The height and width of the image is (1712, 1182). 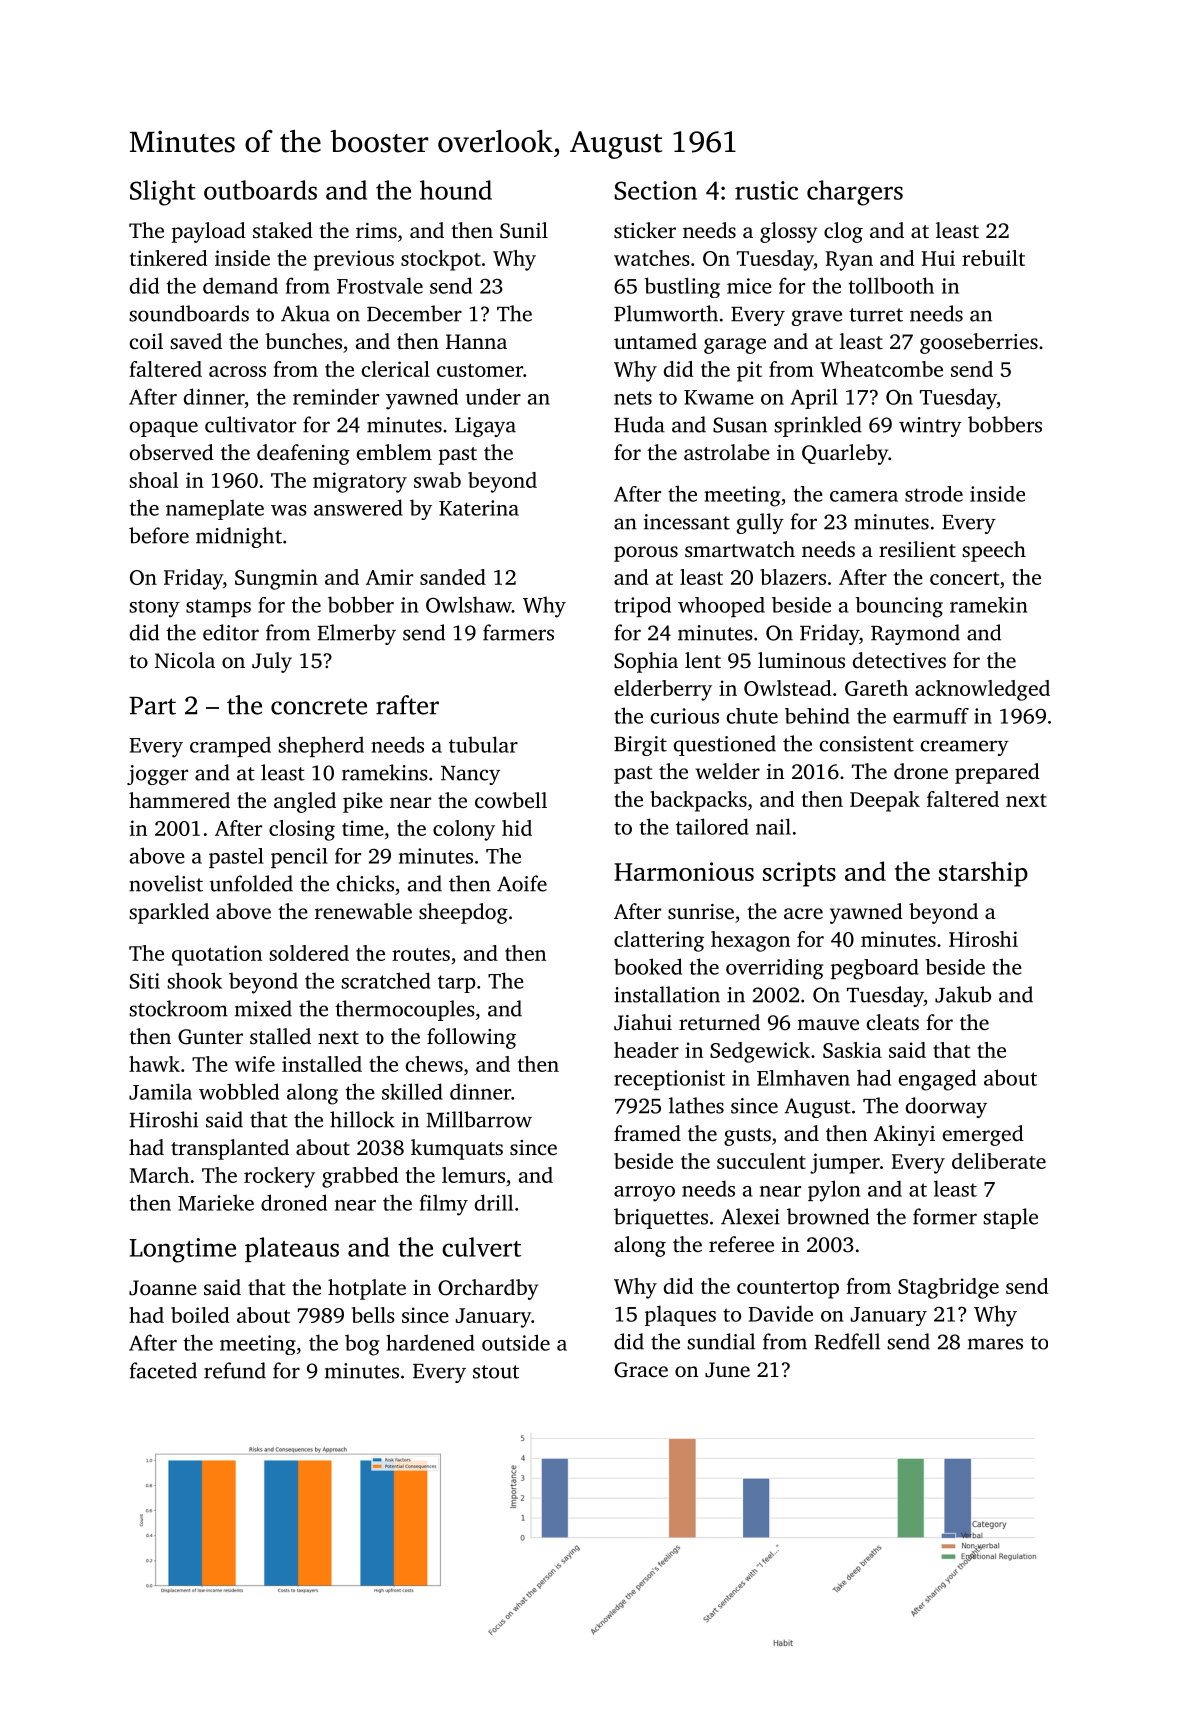 I want to click on jogger, so click(x=157, y=775).
